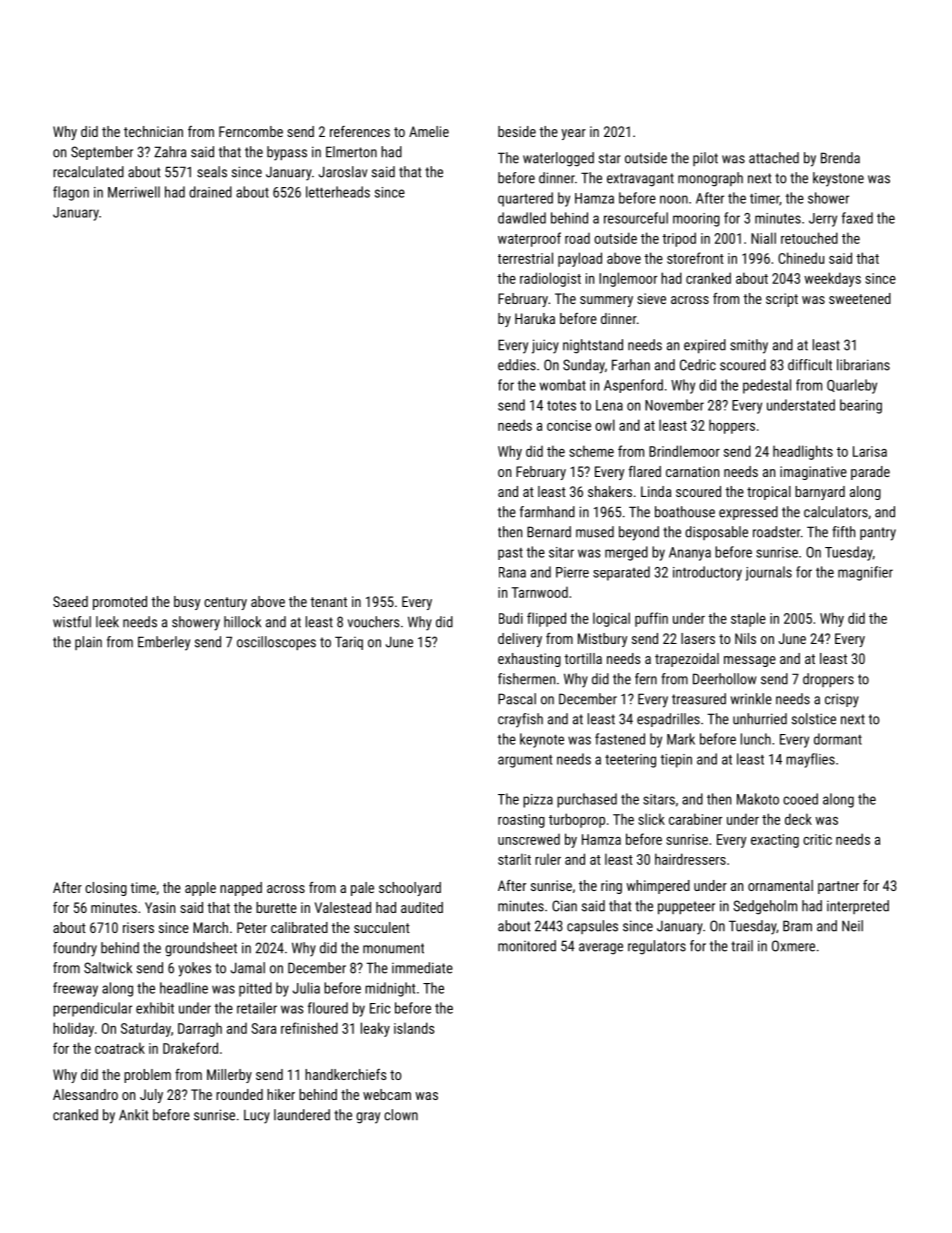 This screenshot has height=1233, width=952. What do you see at coordinates (832, 279) in the screenshot?
I see `weekdays` at bounding box center [832, 279].
